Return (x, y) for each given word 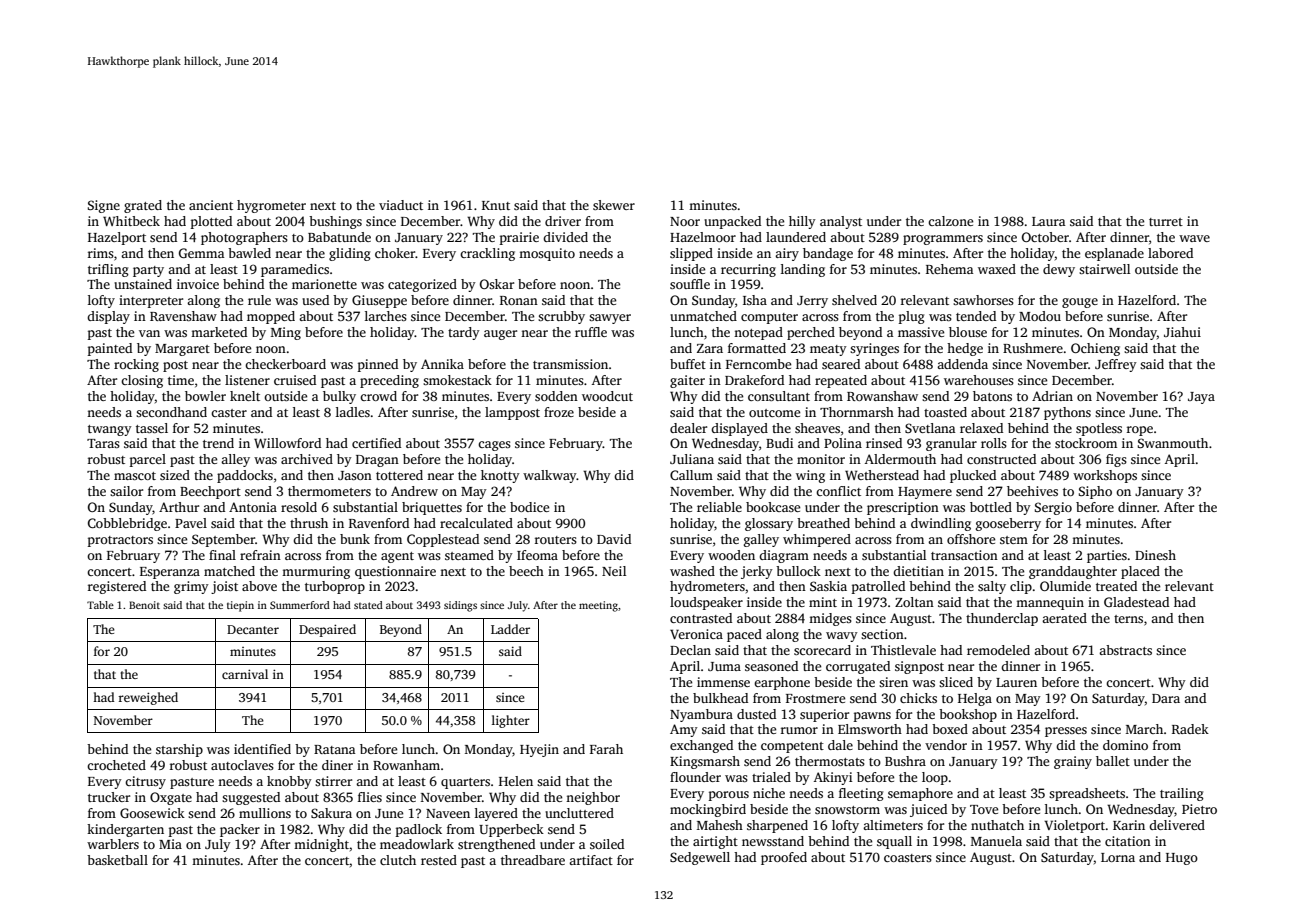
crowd (378, 396)
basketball (117, 860)
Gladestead (1136, 602)
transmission (570, 364)
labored (1170, 253)
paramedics (295, 270)
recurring (748, 270)
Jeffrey (1116, 365)
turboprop (335, 587)
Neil (614, 571)
